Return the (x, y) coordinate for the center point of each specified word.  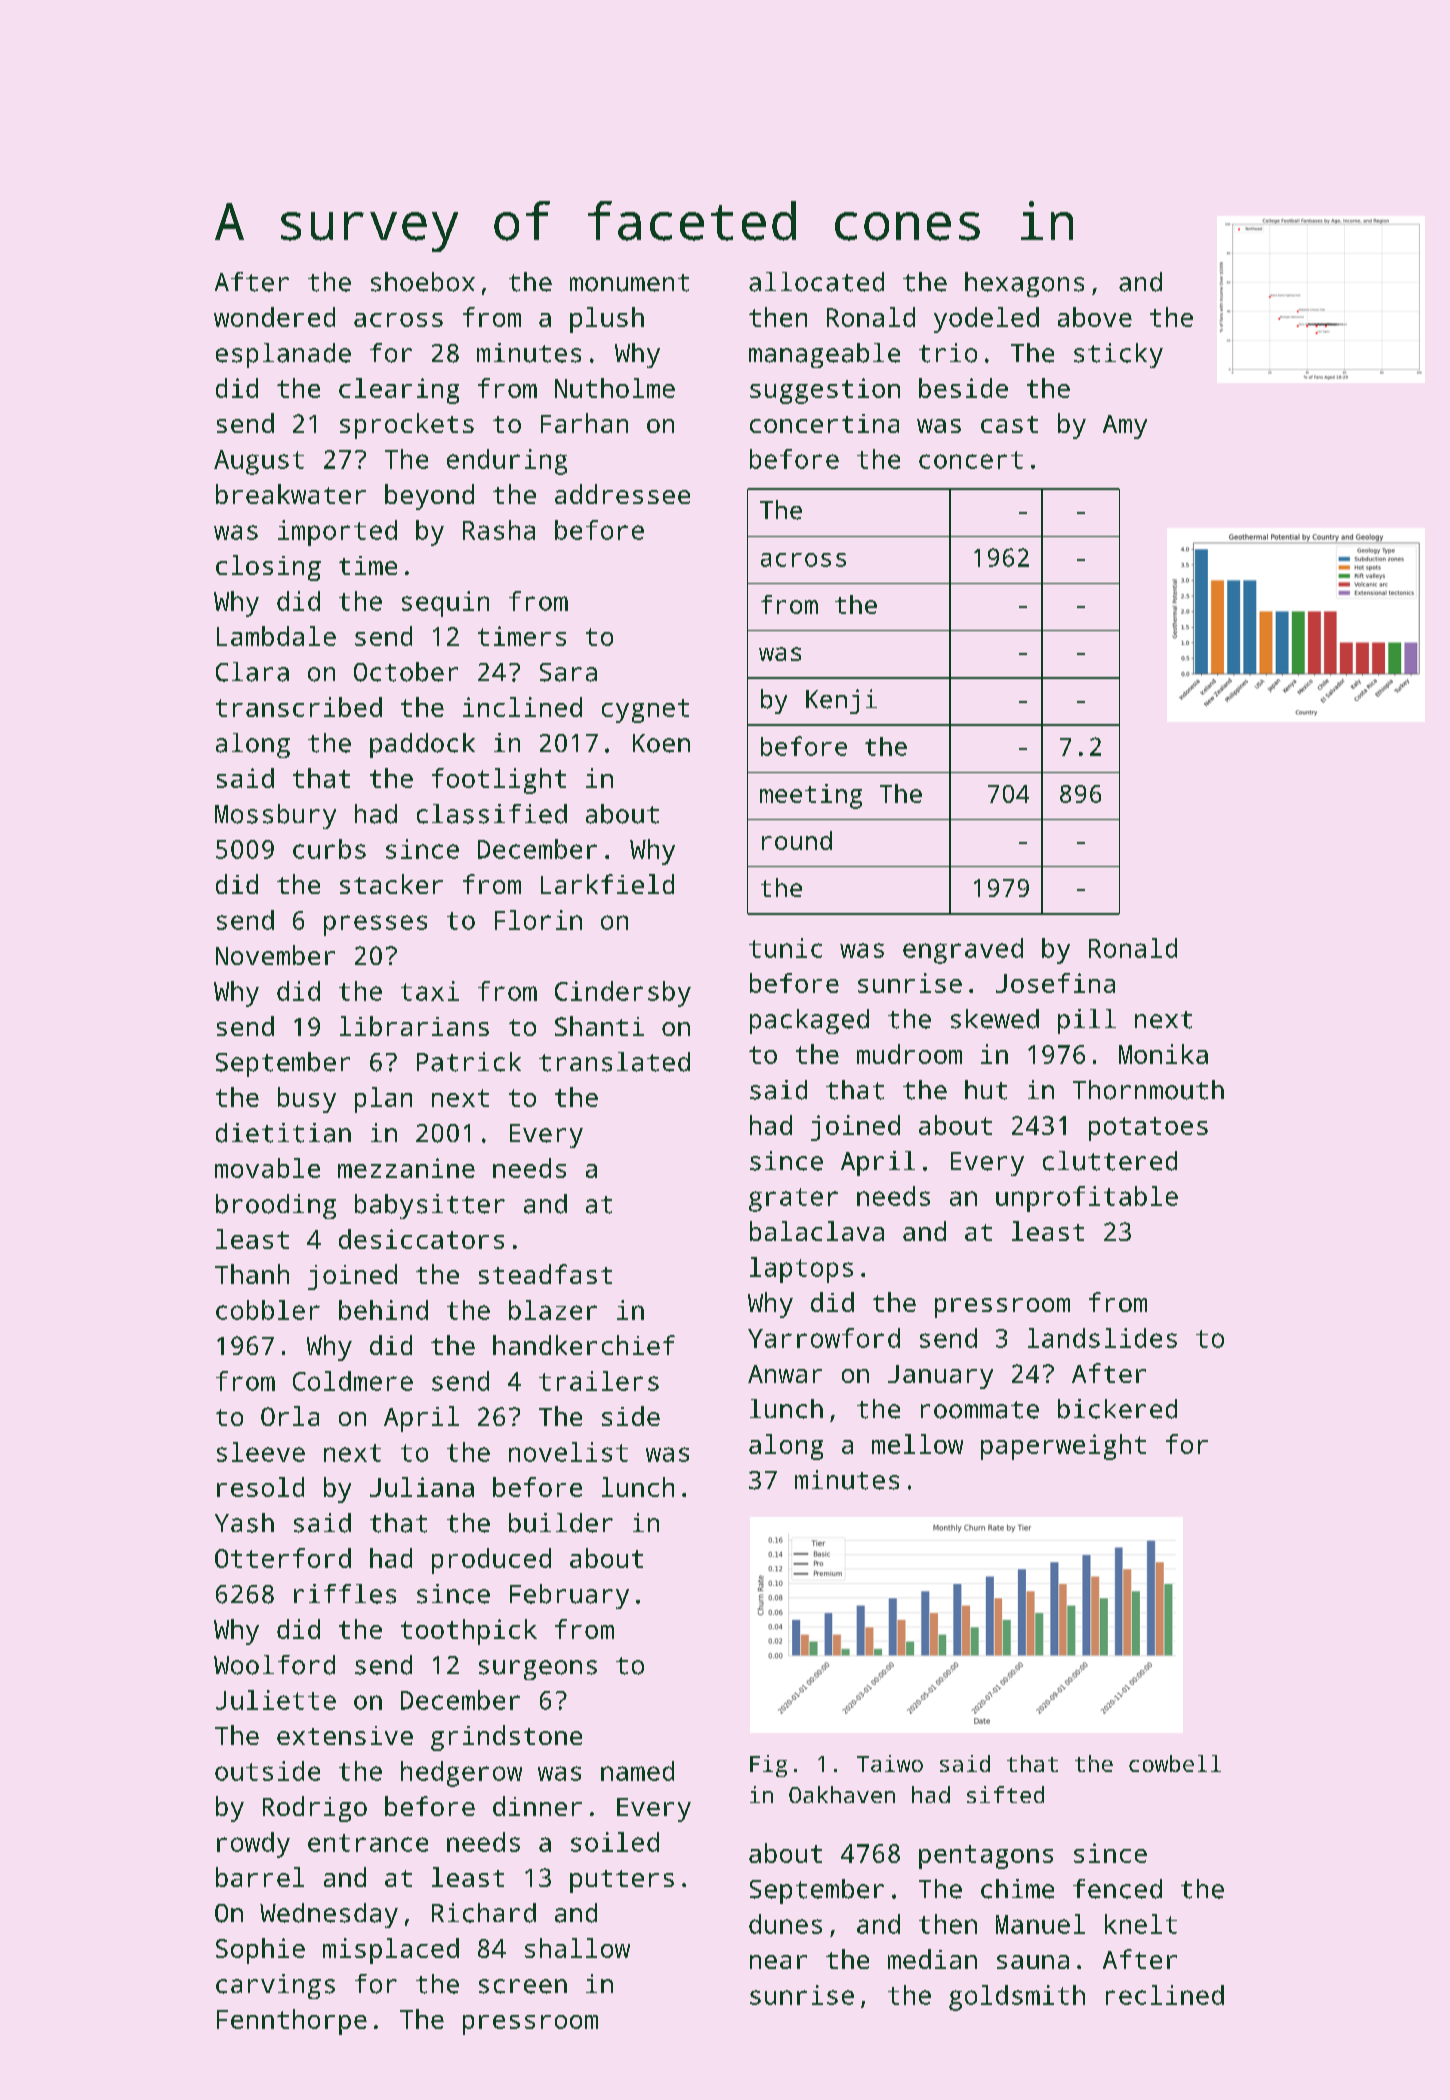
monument (629, 283)
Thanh (252, 1274)
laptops (801, 1270)
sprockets (407, 426)
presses (375, 925)
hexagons (1024, 284)
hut (986, 1090)
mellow (917, 1444)
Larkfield (607, 884)
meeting (811, 796)
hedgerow (461, 1774)
